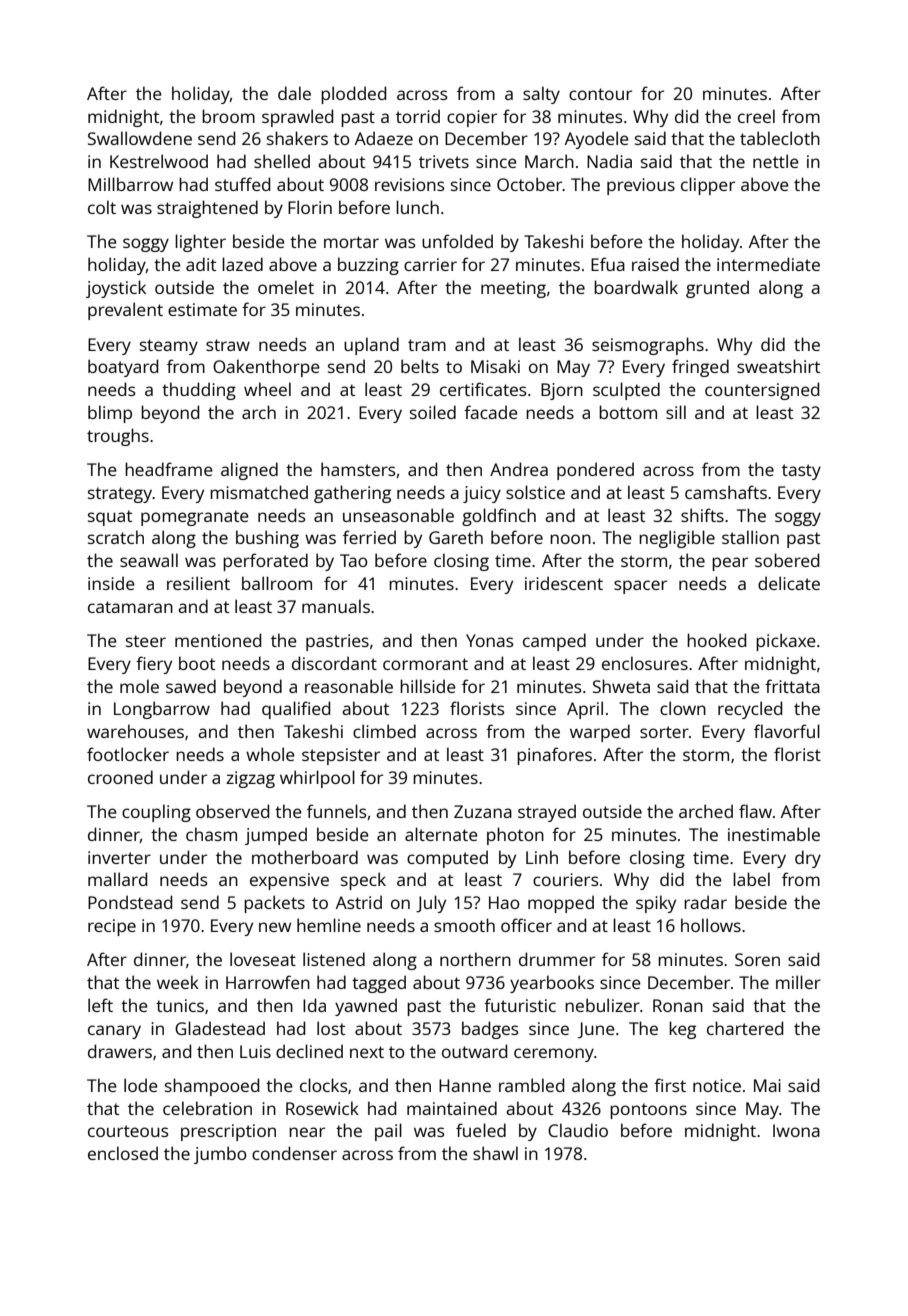 Image resolution: width=908 pixels, height=1316 pixels. I want to click on chasm, so click(211, 834).
